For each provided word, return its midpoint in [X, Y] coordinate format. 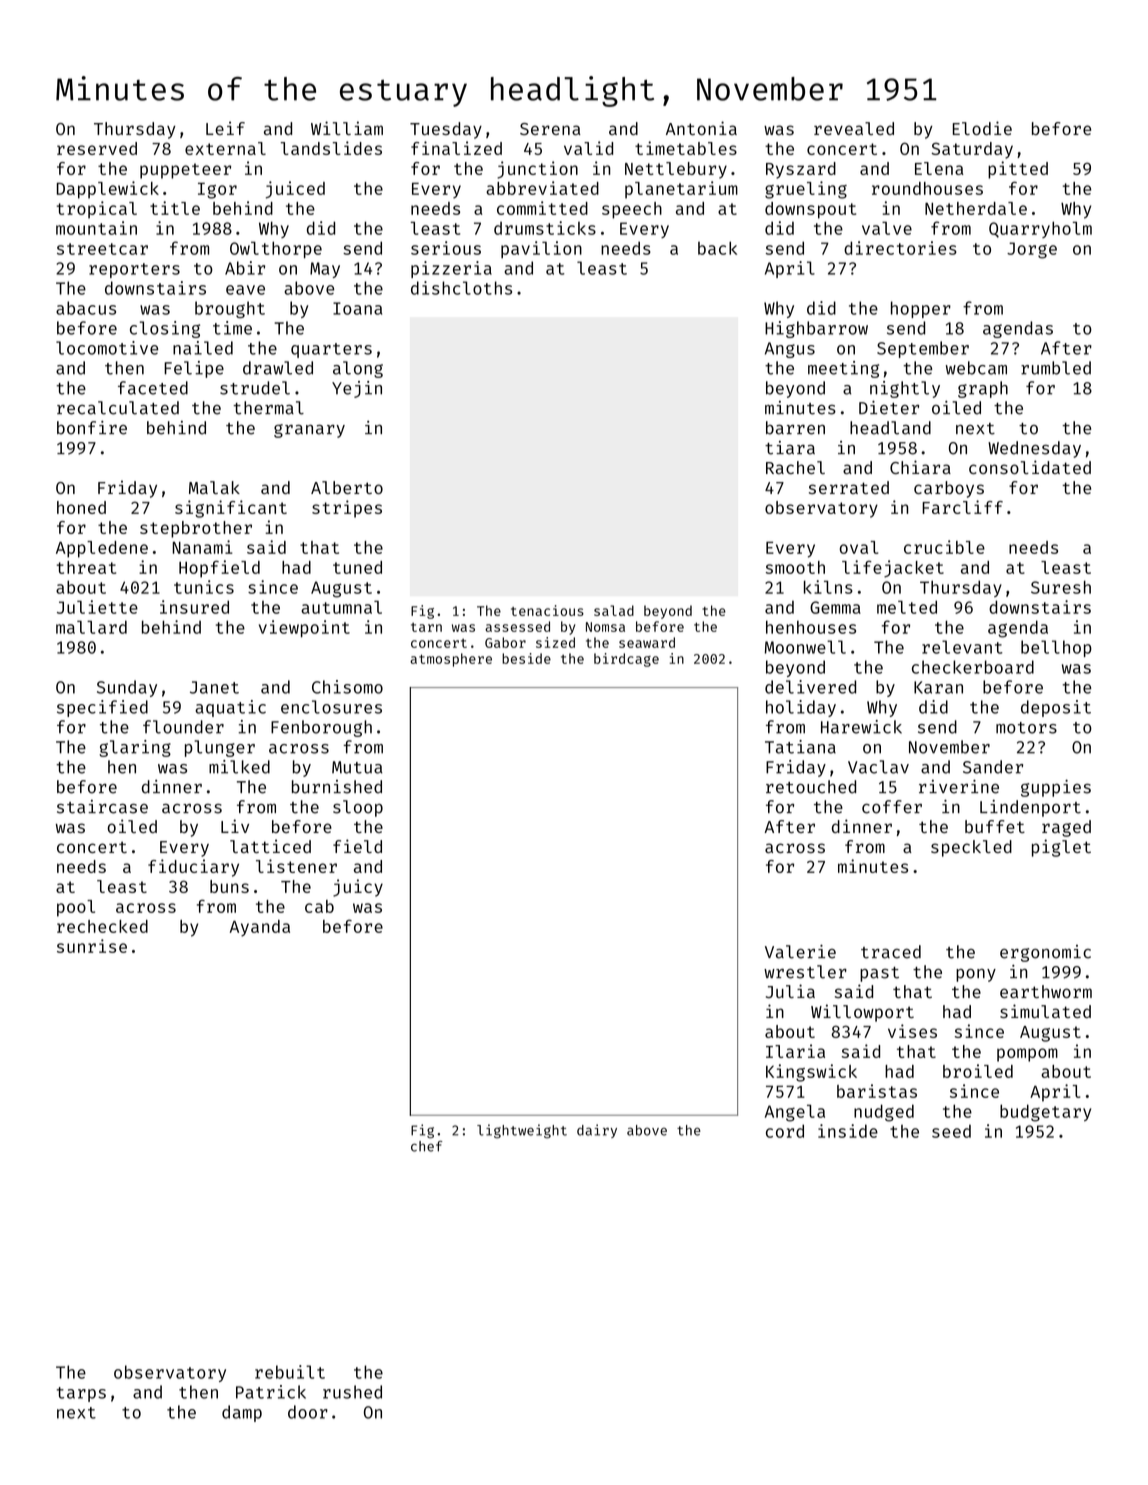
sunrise [92, 946]
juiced [295, 190]
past [879, 974]
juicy [358, 888]
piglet [1061, 848]
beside [526, 658]
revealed [854, 128]
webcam [976, 368]
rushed [352, 1392]
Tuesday [446, 130]
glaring [135, 748]
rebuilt [290, 1372]
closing [165, 329]
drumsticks [545, 228]
